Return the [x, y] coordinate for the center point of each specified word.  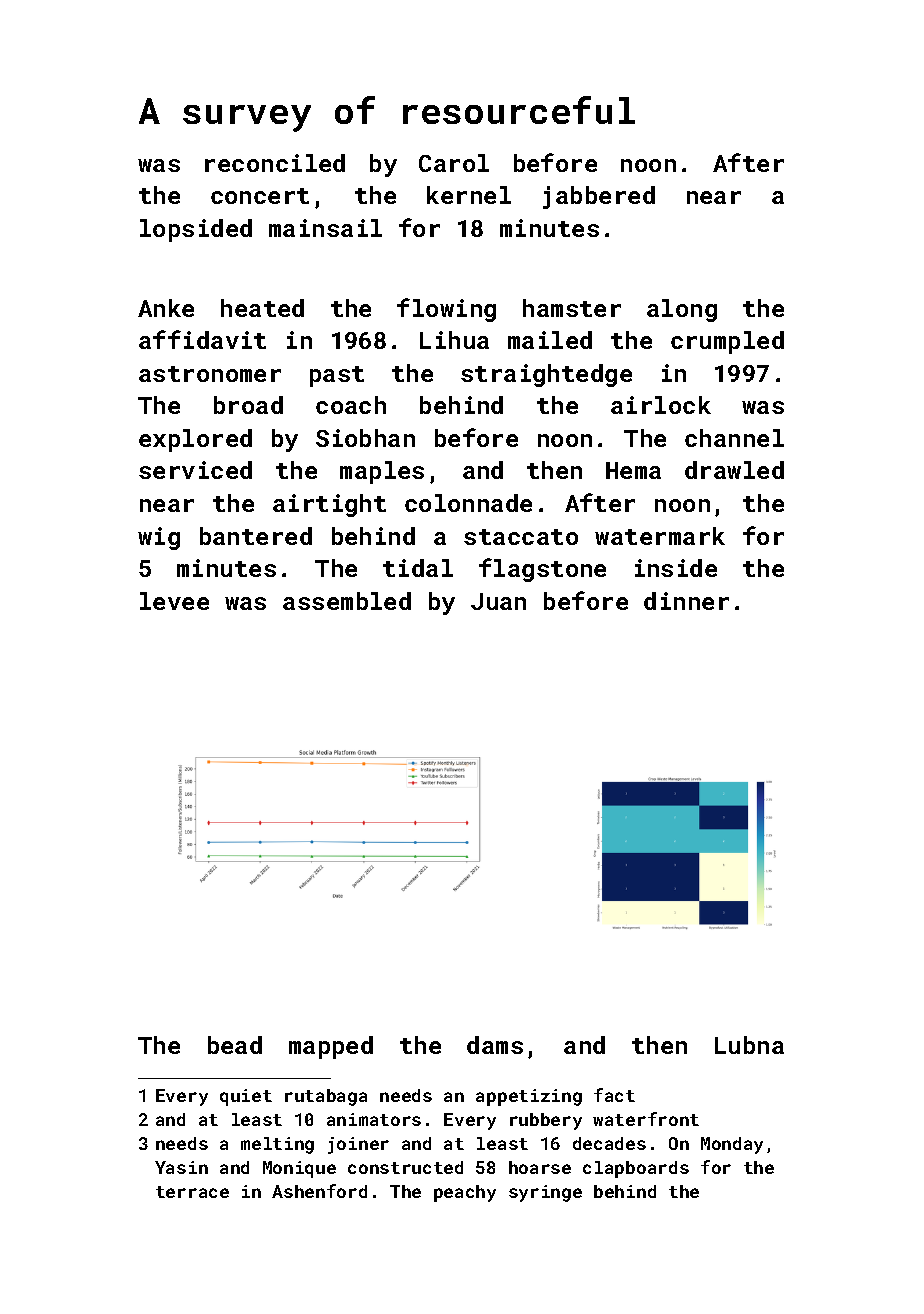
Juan [498, 601]
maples [382, 472]
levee [174, 601]
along [682, 310]
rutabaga [326, 1097]
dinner [686, 601]
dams [495, 1045]
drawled [734, 470]
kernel [469, 195]
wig [159, 538]
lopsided [196, 230]
